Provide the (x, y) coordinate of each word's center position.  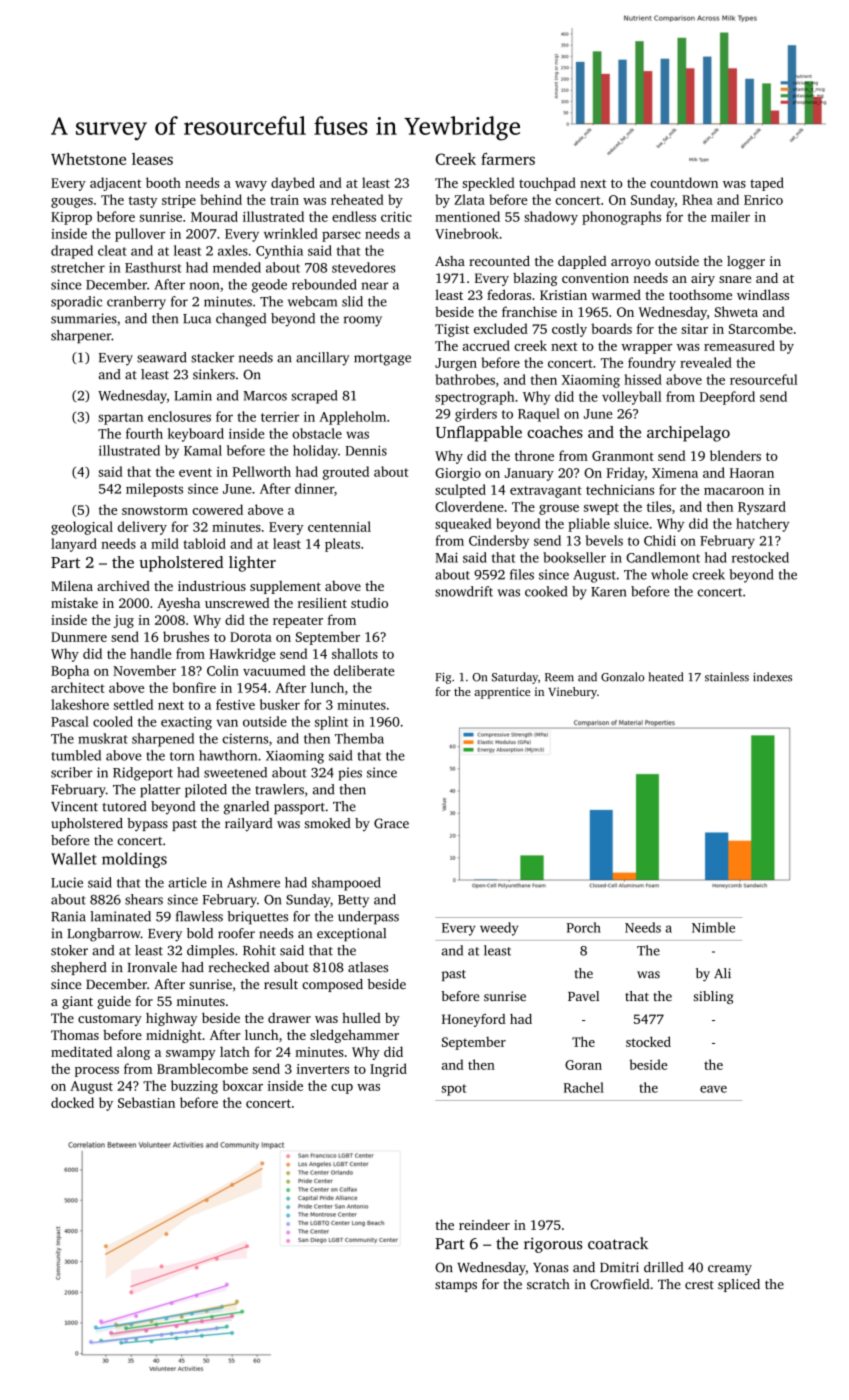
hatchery (762, 525)
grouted (346, 473)
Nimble (713, 927)
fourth (144, 433)
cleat (112, 250)
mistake (74, 602)
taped (767, 184)
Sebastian (146, 1102)
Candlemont (663, 557)
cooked (546, 591)
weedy (499, 929)
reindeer (484, 1224)
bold (200, 933)
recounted (499, 261)
